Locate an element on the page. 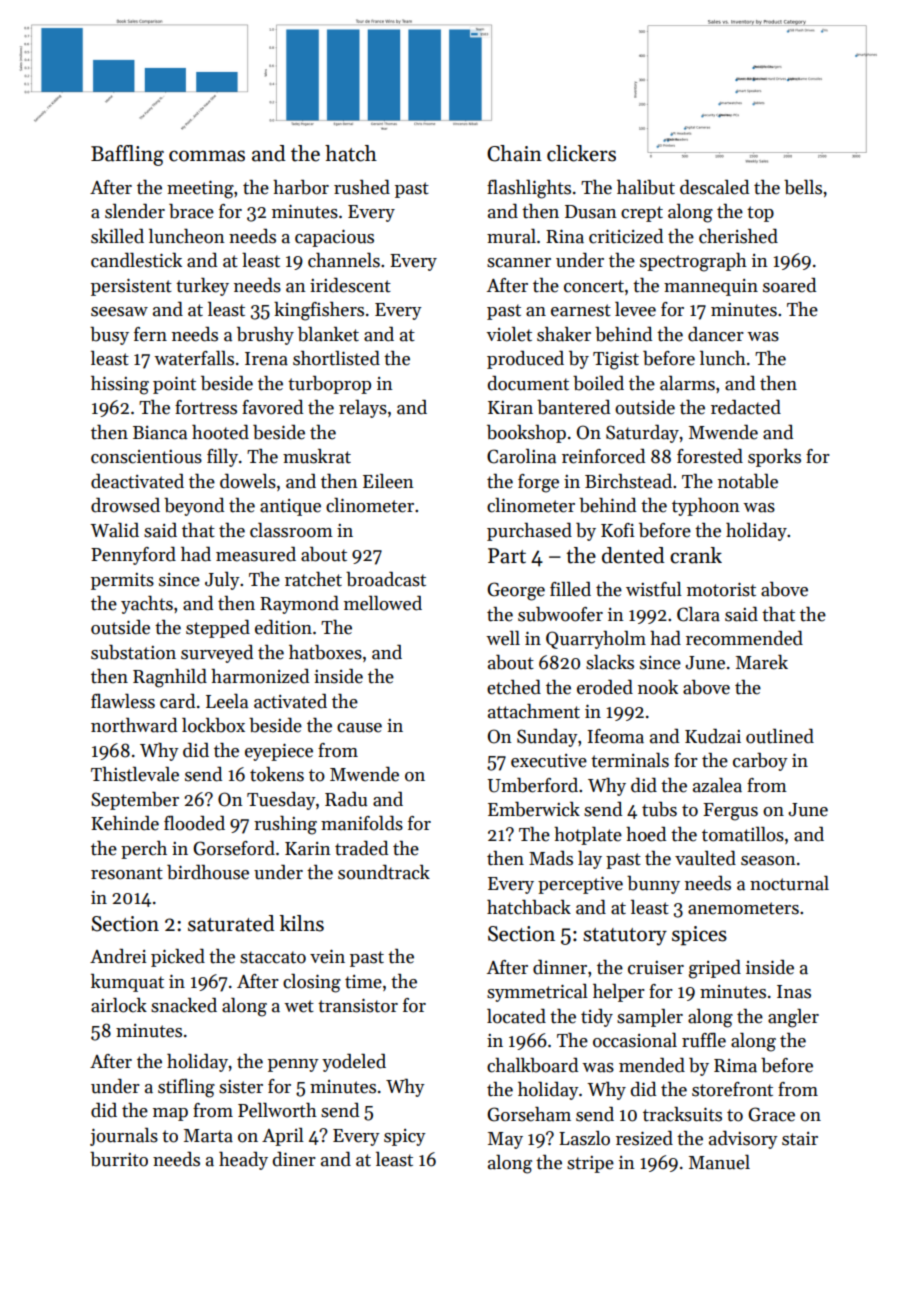 The image size is (924, 1314). resonant is located at coordinates (127, 873).
